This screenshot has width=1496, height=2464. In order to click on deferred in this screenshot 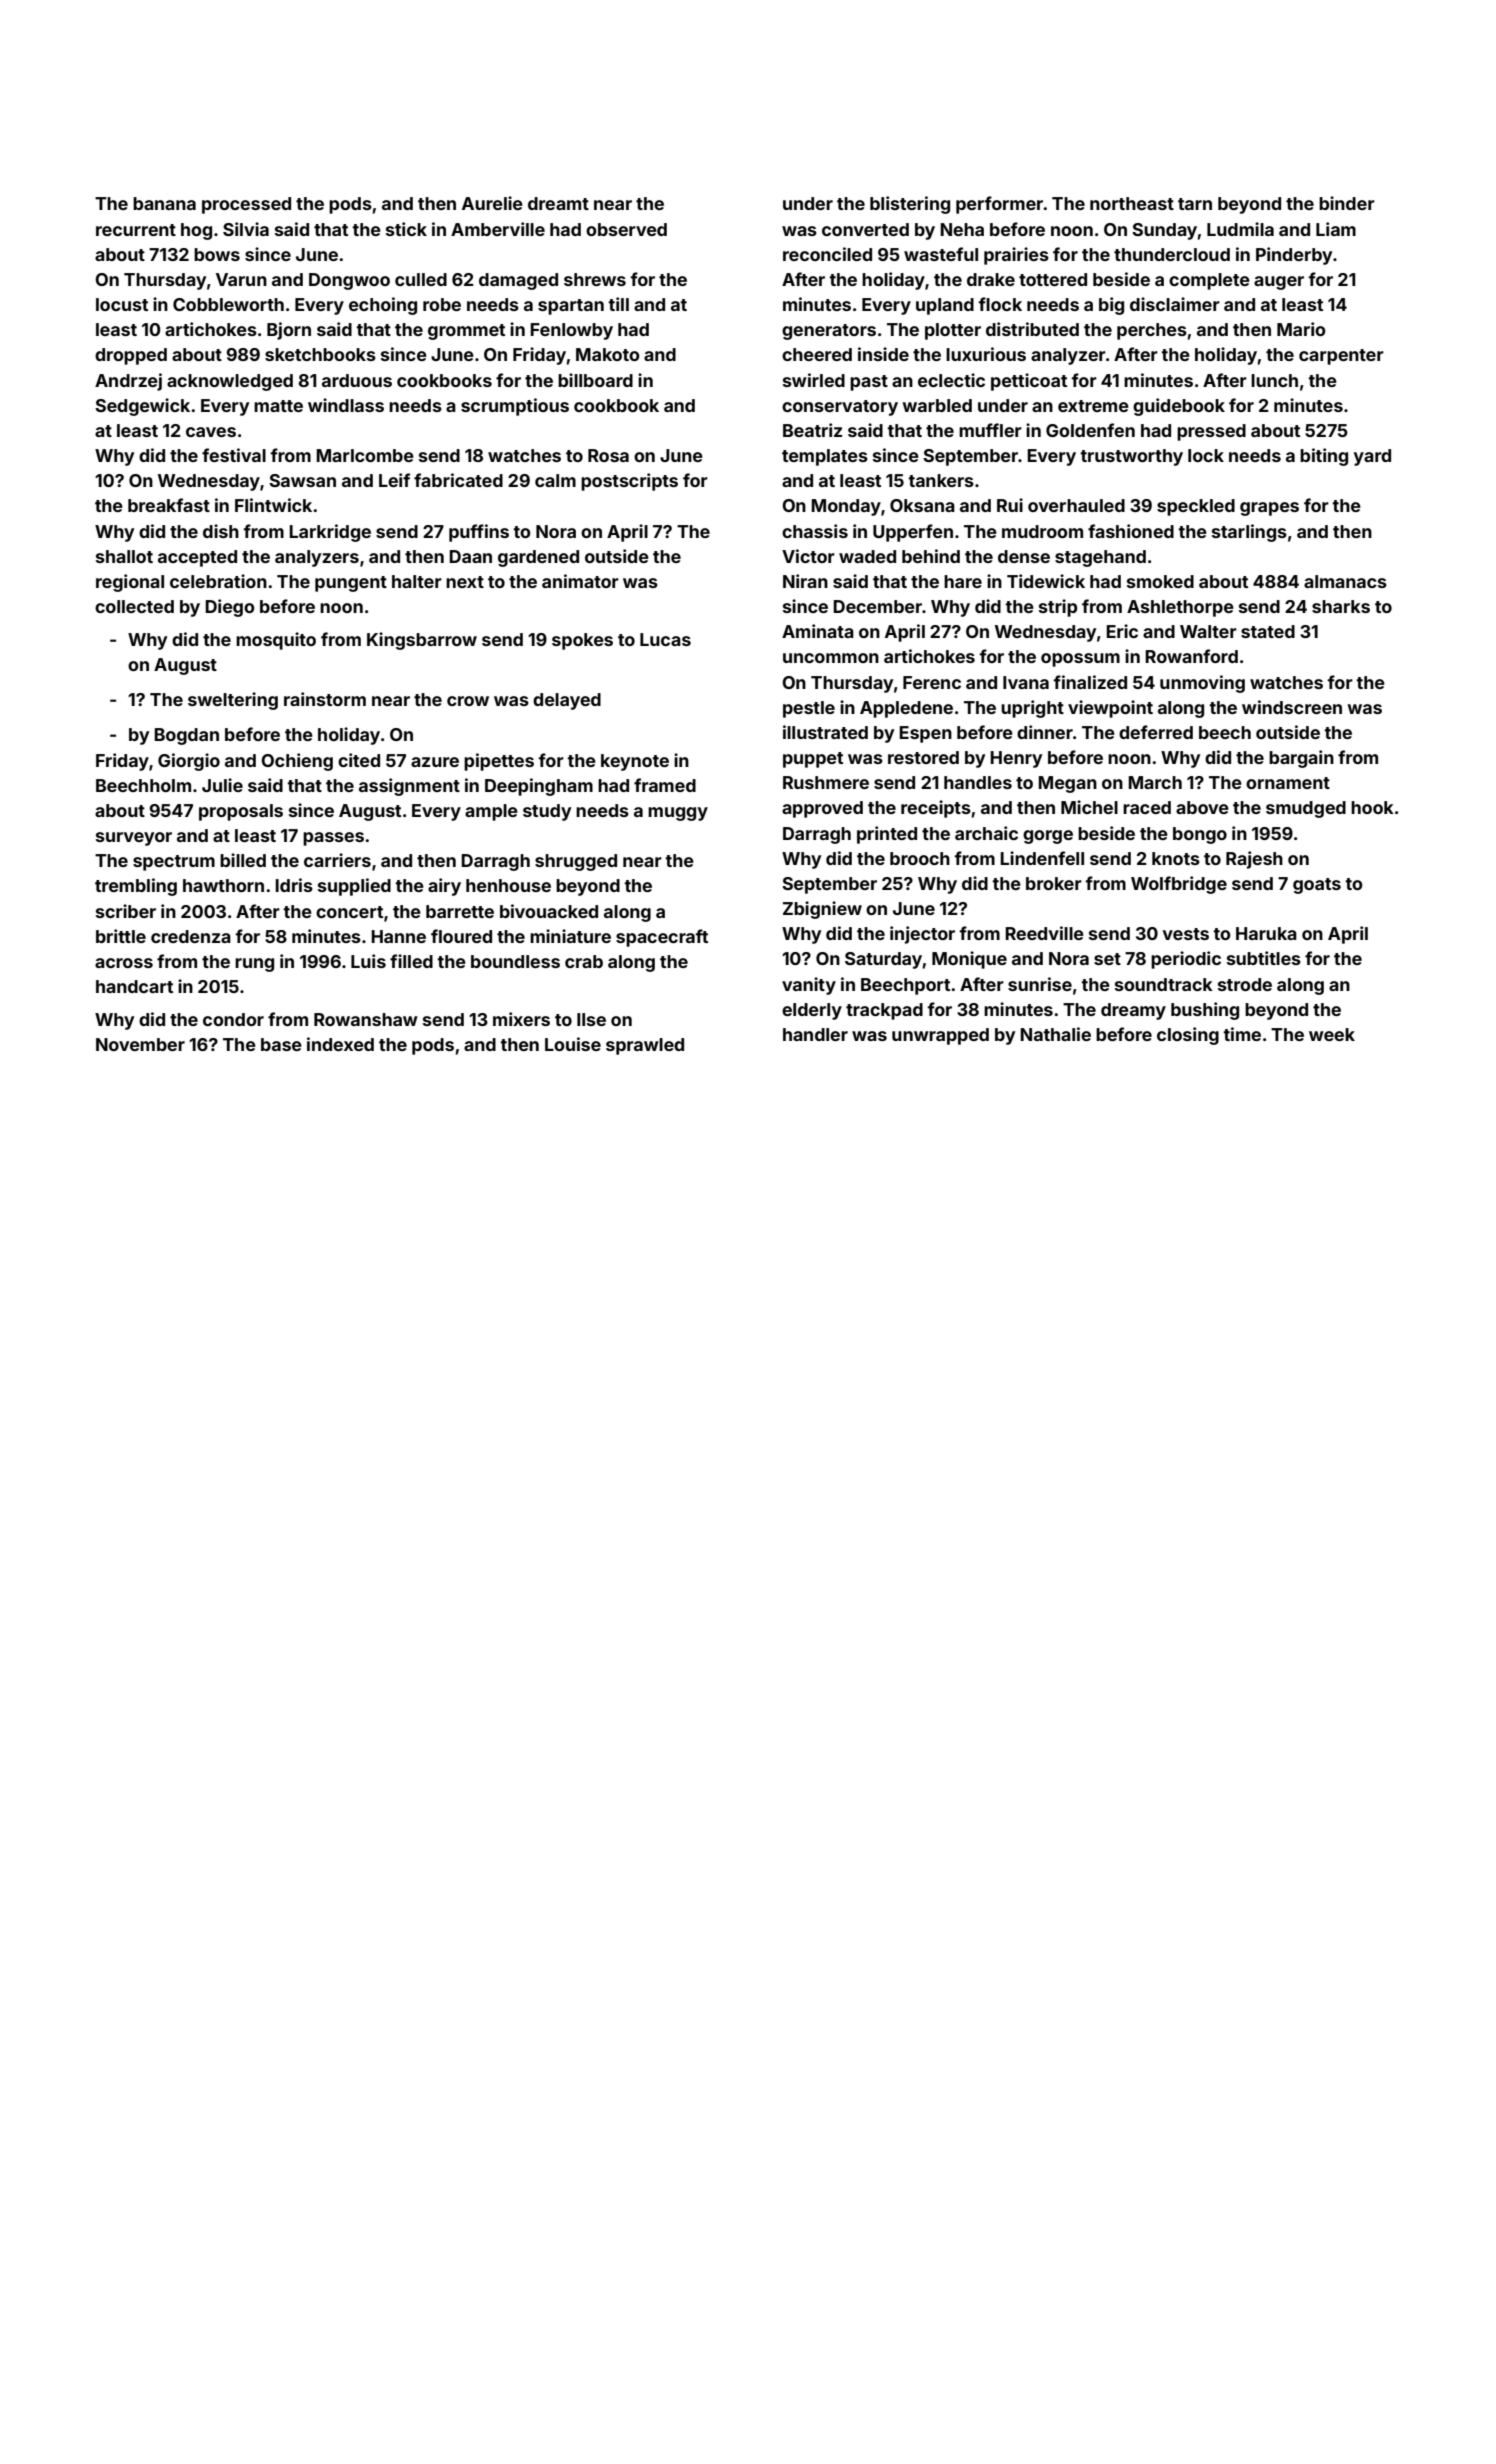, I will do `click(1156, 732)`.
